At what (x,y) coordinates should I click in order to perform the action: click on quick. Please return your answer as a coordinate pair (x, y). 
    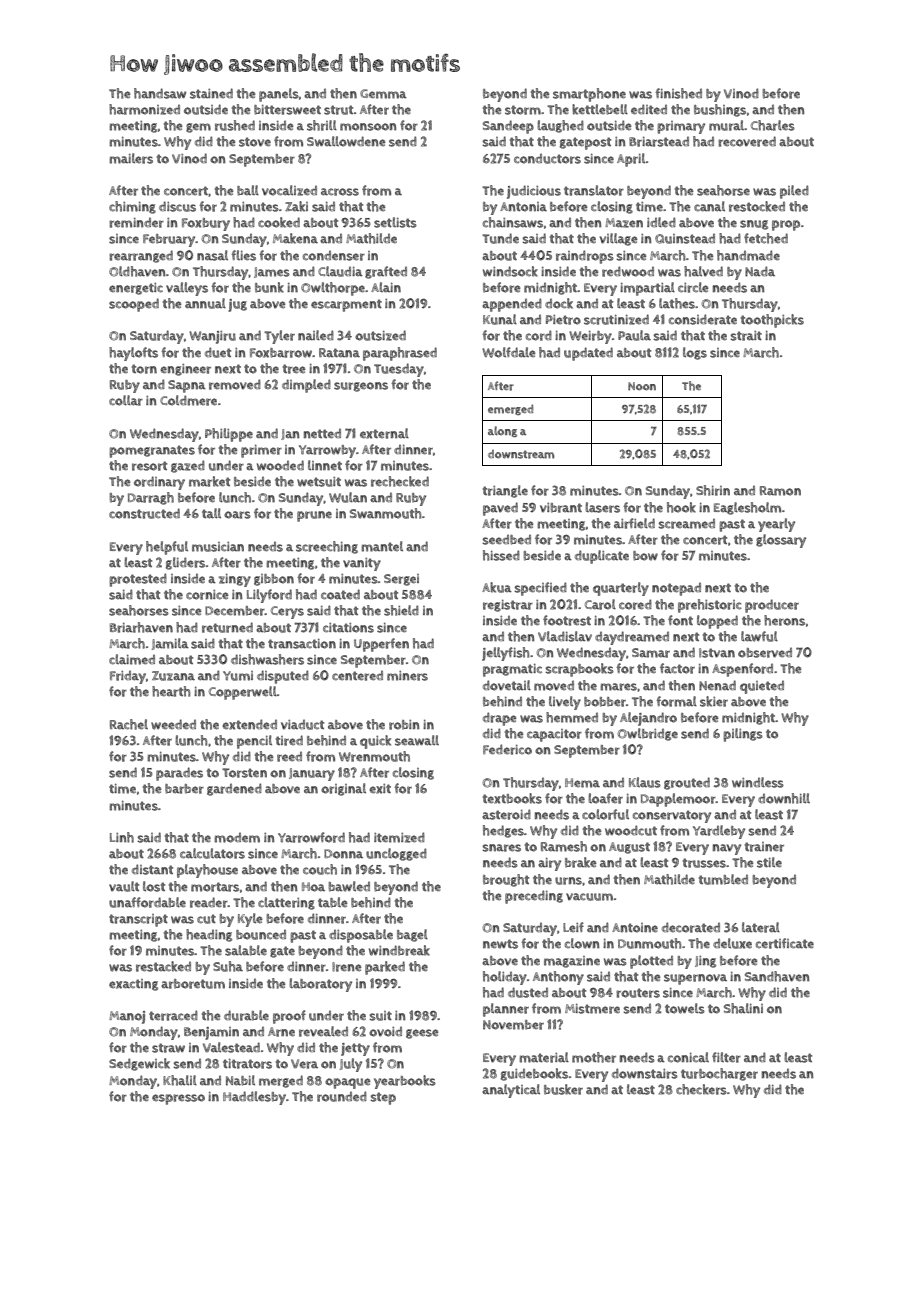
    Looking at the image, I should click on (375, 742).
